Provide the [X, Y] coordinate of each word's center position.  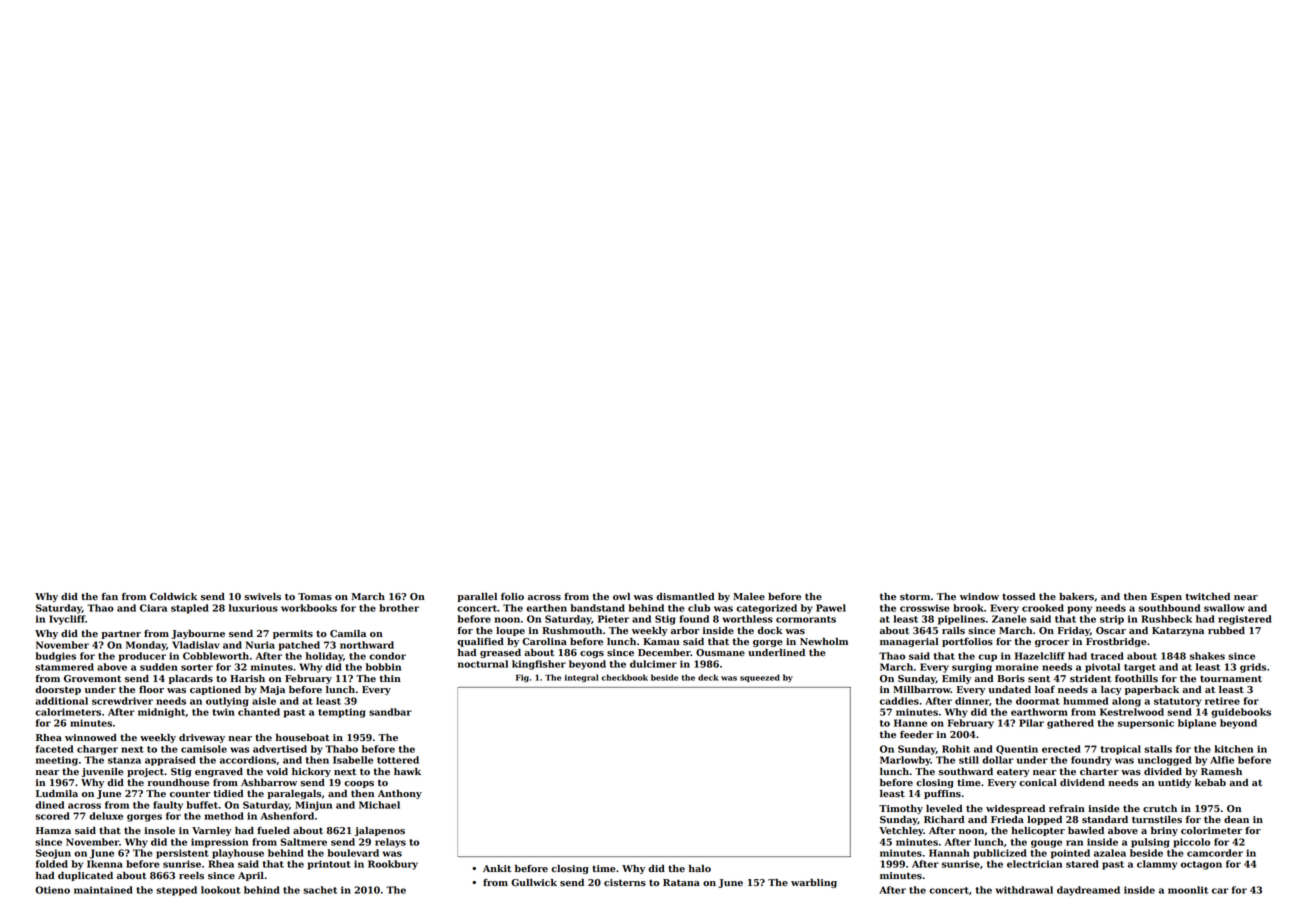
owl [621, 596]
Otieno [52, 890]
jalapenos [380, 831]
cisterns [625, 883]
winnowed [91, 738]
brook [968, 608]
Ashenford [287, 816]
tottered [398, 760]
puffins [942, 794]
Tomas [315, 597]
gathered [1070, 724]
